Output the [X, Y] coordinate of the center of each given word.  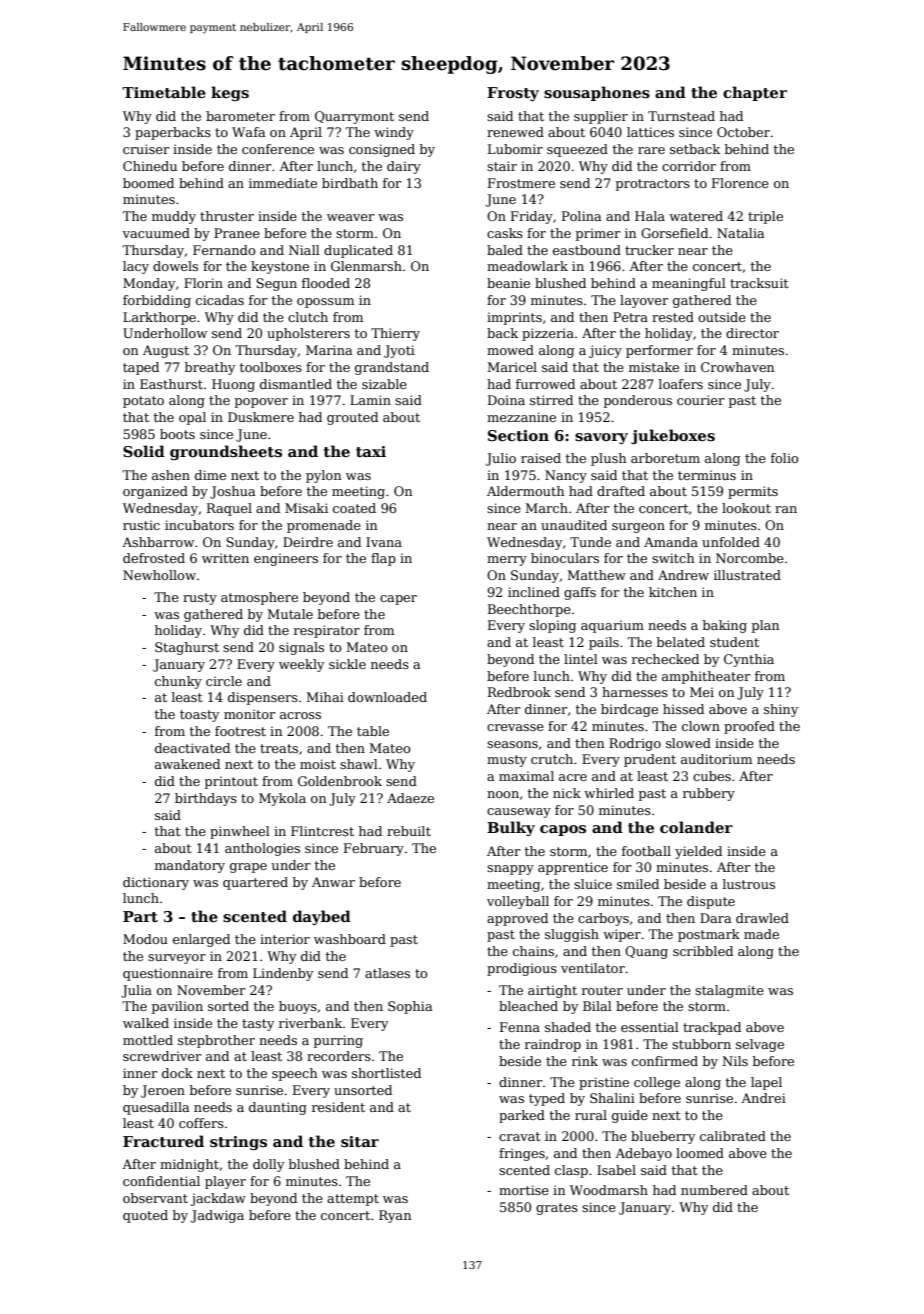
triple [765, 217]
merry [507, 561]
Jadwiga [217, 1216]
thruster [227, 216]
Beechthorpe [529, 610]
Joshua [233, 492]
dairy [404, 167]
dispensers [263, 698]
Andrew [683, 575]
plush [608, 459]
